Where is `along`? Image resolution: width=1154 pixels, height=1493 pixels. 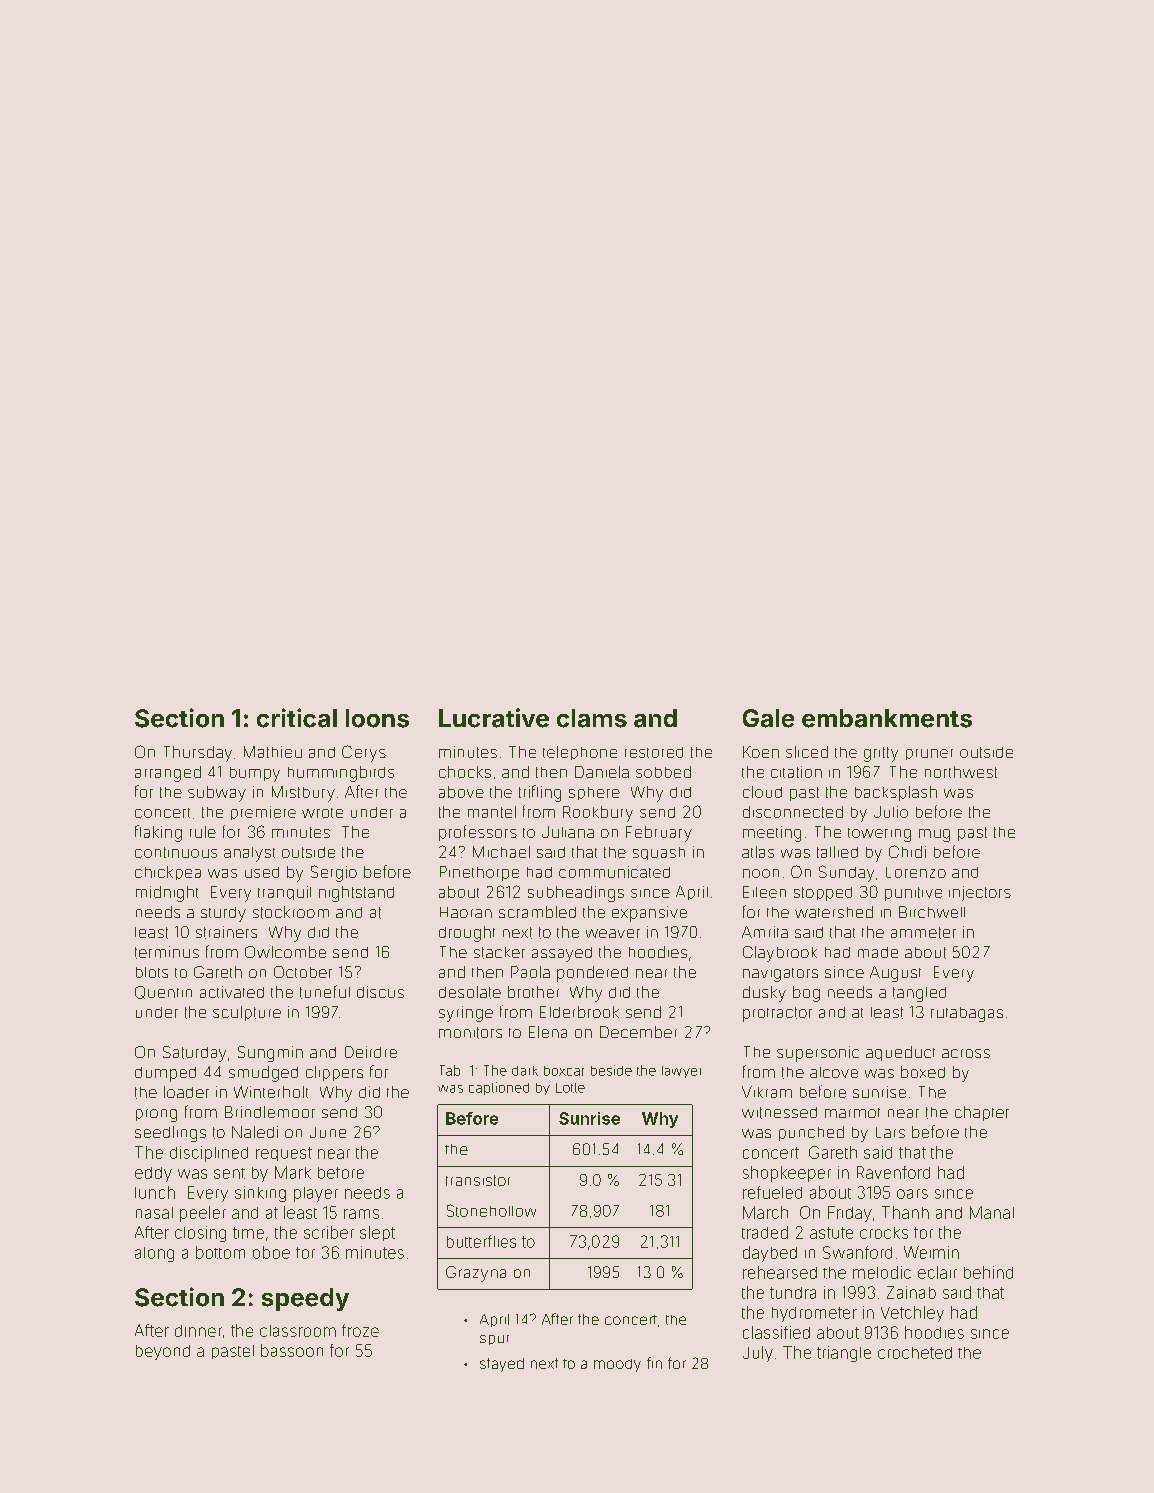 along is located at coordinates (154, 1254).
